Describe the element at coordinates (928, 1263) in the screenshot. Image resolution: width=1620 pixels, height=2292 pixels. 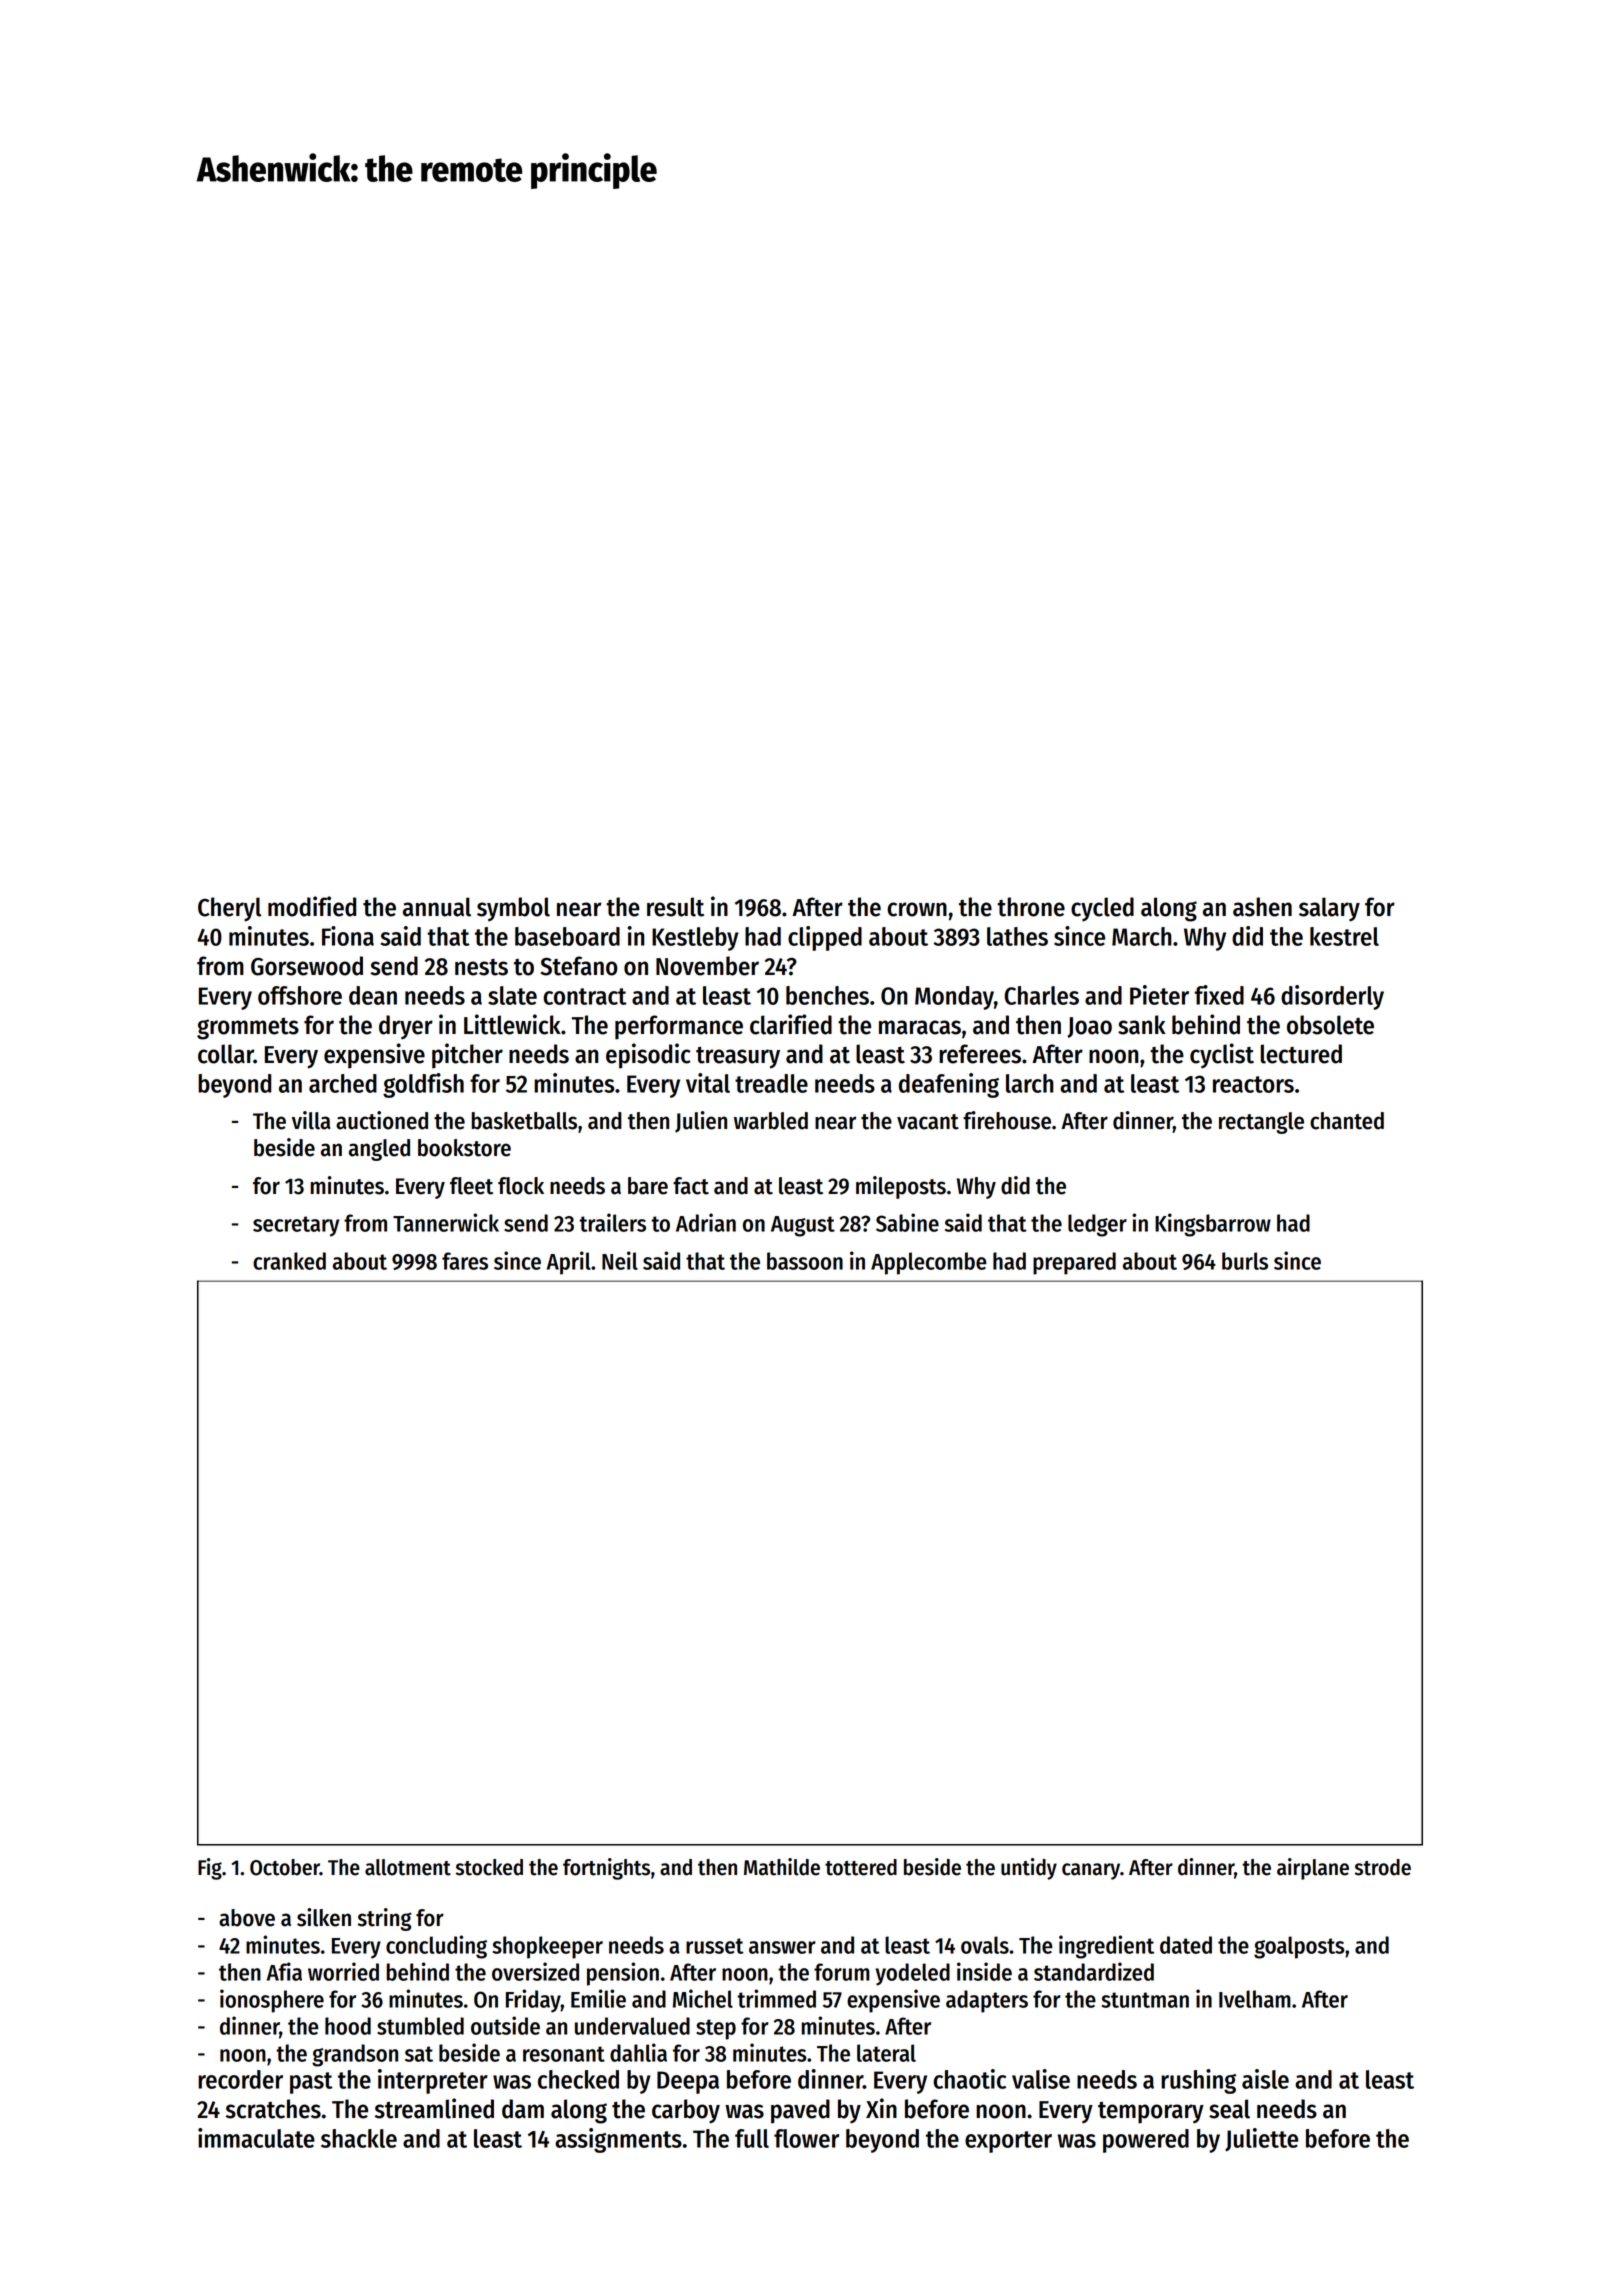
I see `Applecombe` at that location.
